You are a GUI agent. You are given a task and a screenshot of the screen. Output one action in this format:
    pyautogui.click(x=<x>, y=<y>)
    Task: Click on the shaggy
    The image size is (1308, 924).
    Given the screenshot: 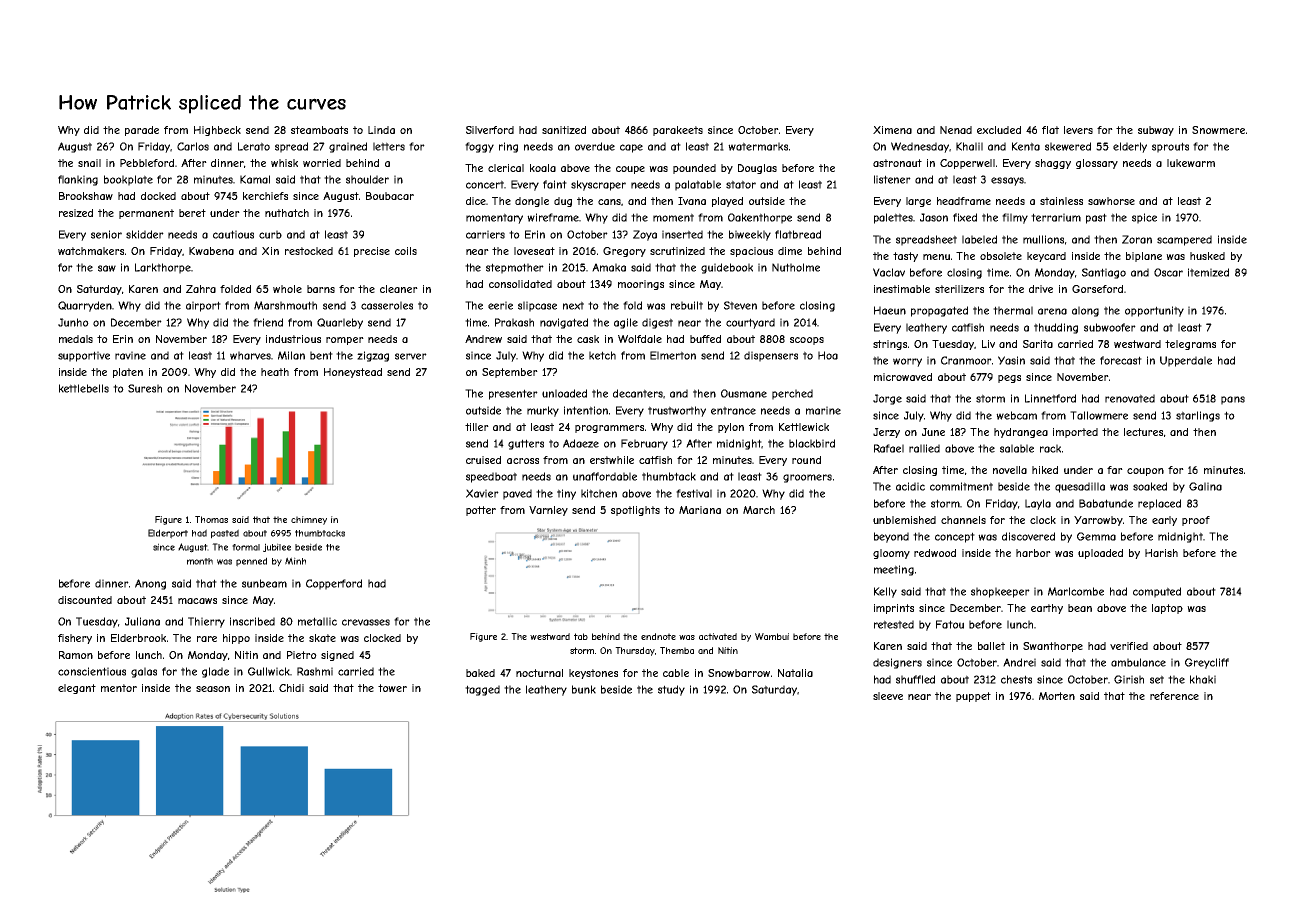 What is the action you would take?
    pyautogui.click(x=1053, y=164)
